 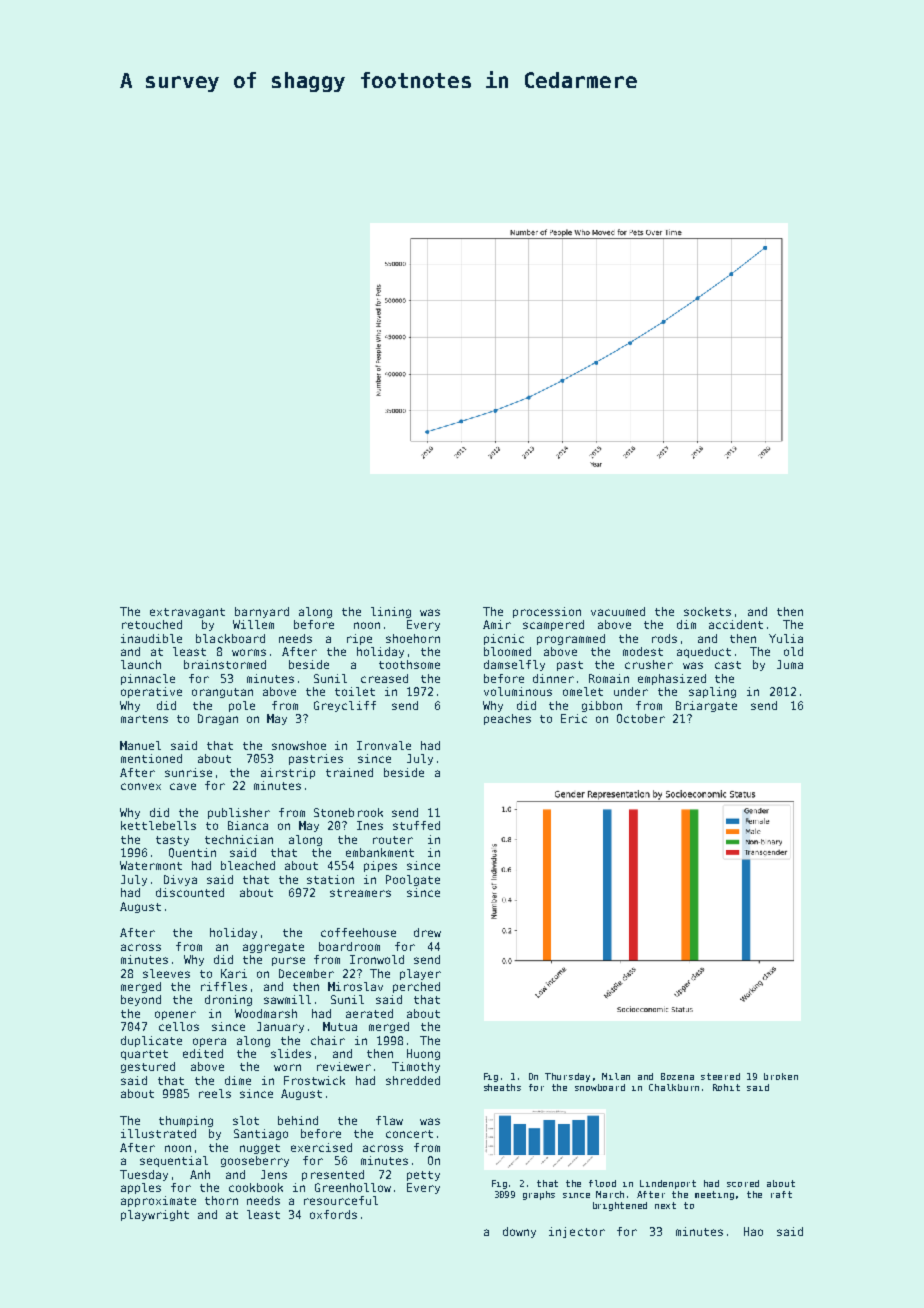 What do you see at coordinates (239, 813) in the image?
I see `publisher` at bounding box center [239, 813].
